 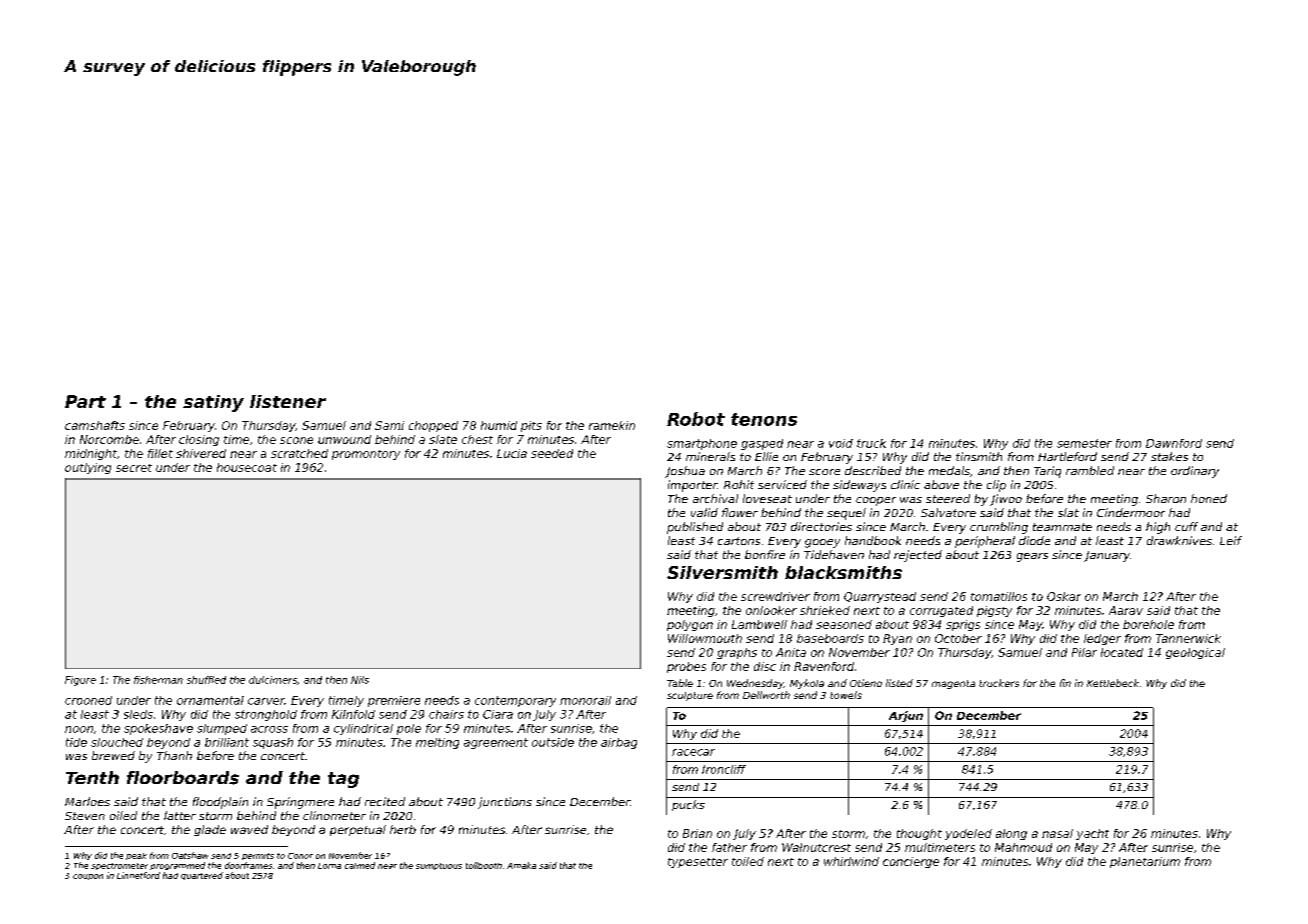 I want to click on seeded, so click(x=552, y=453).
